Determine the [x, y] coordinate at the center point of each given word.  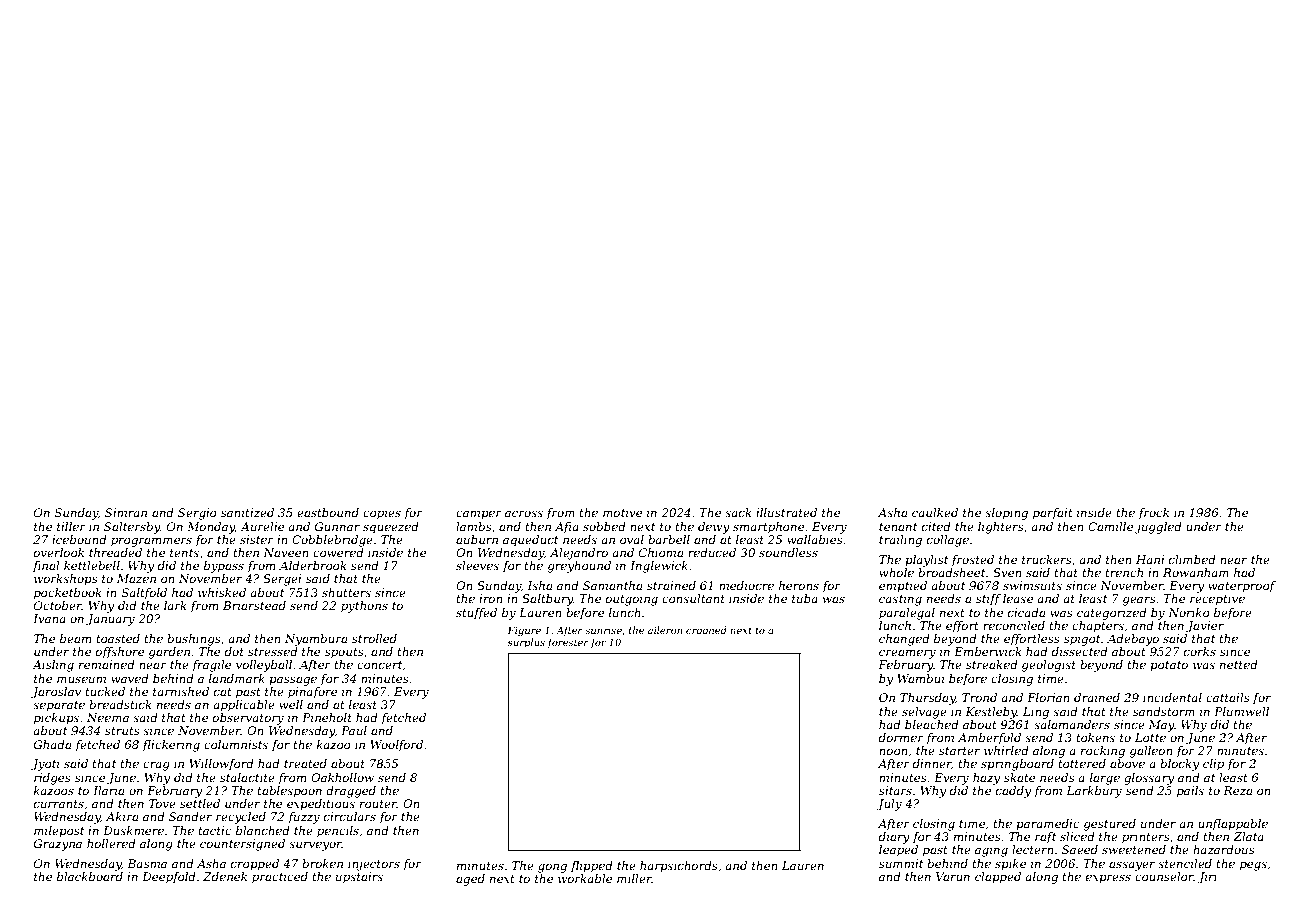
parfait [1053, 514]
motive [622, 512]
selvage [924, 713]
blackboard [90, 876]
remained [107, 664]
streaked [992, 664]
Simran [126, 512]
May [1161, 726]
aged [470, 880]
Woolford [396, 746]
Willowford [221, 765]
